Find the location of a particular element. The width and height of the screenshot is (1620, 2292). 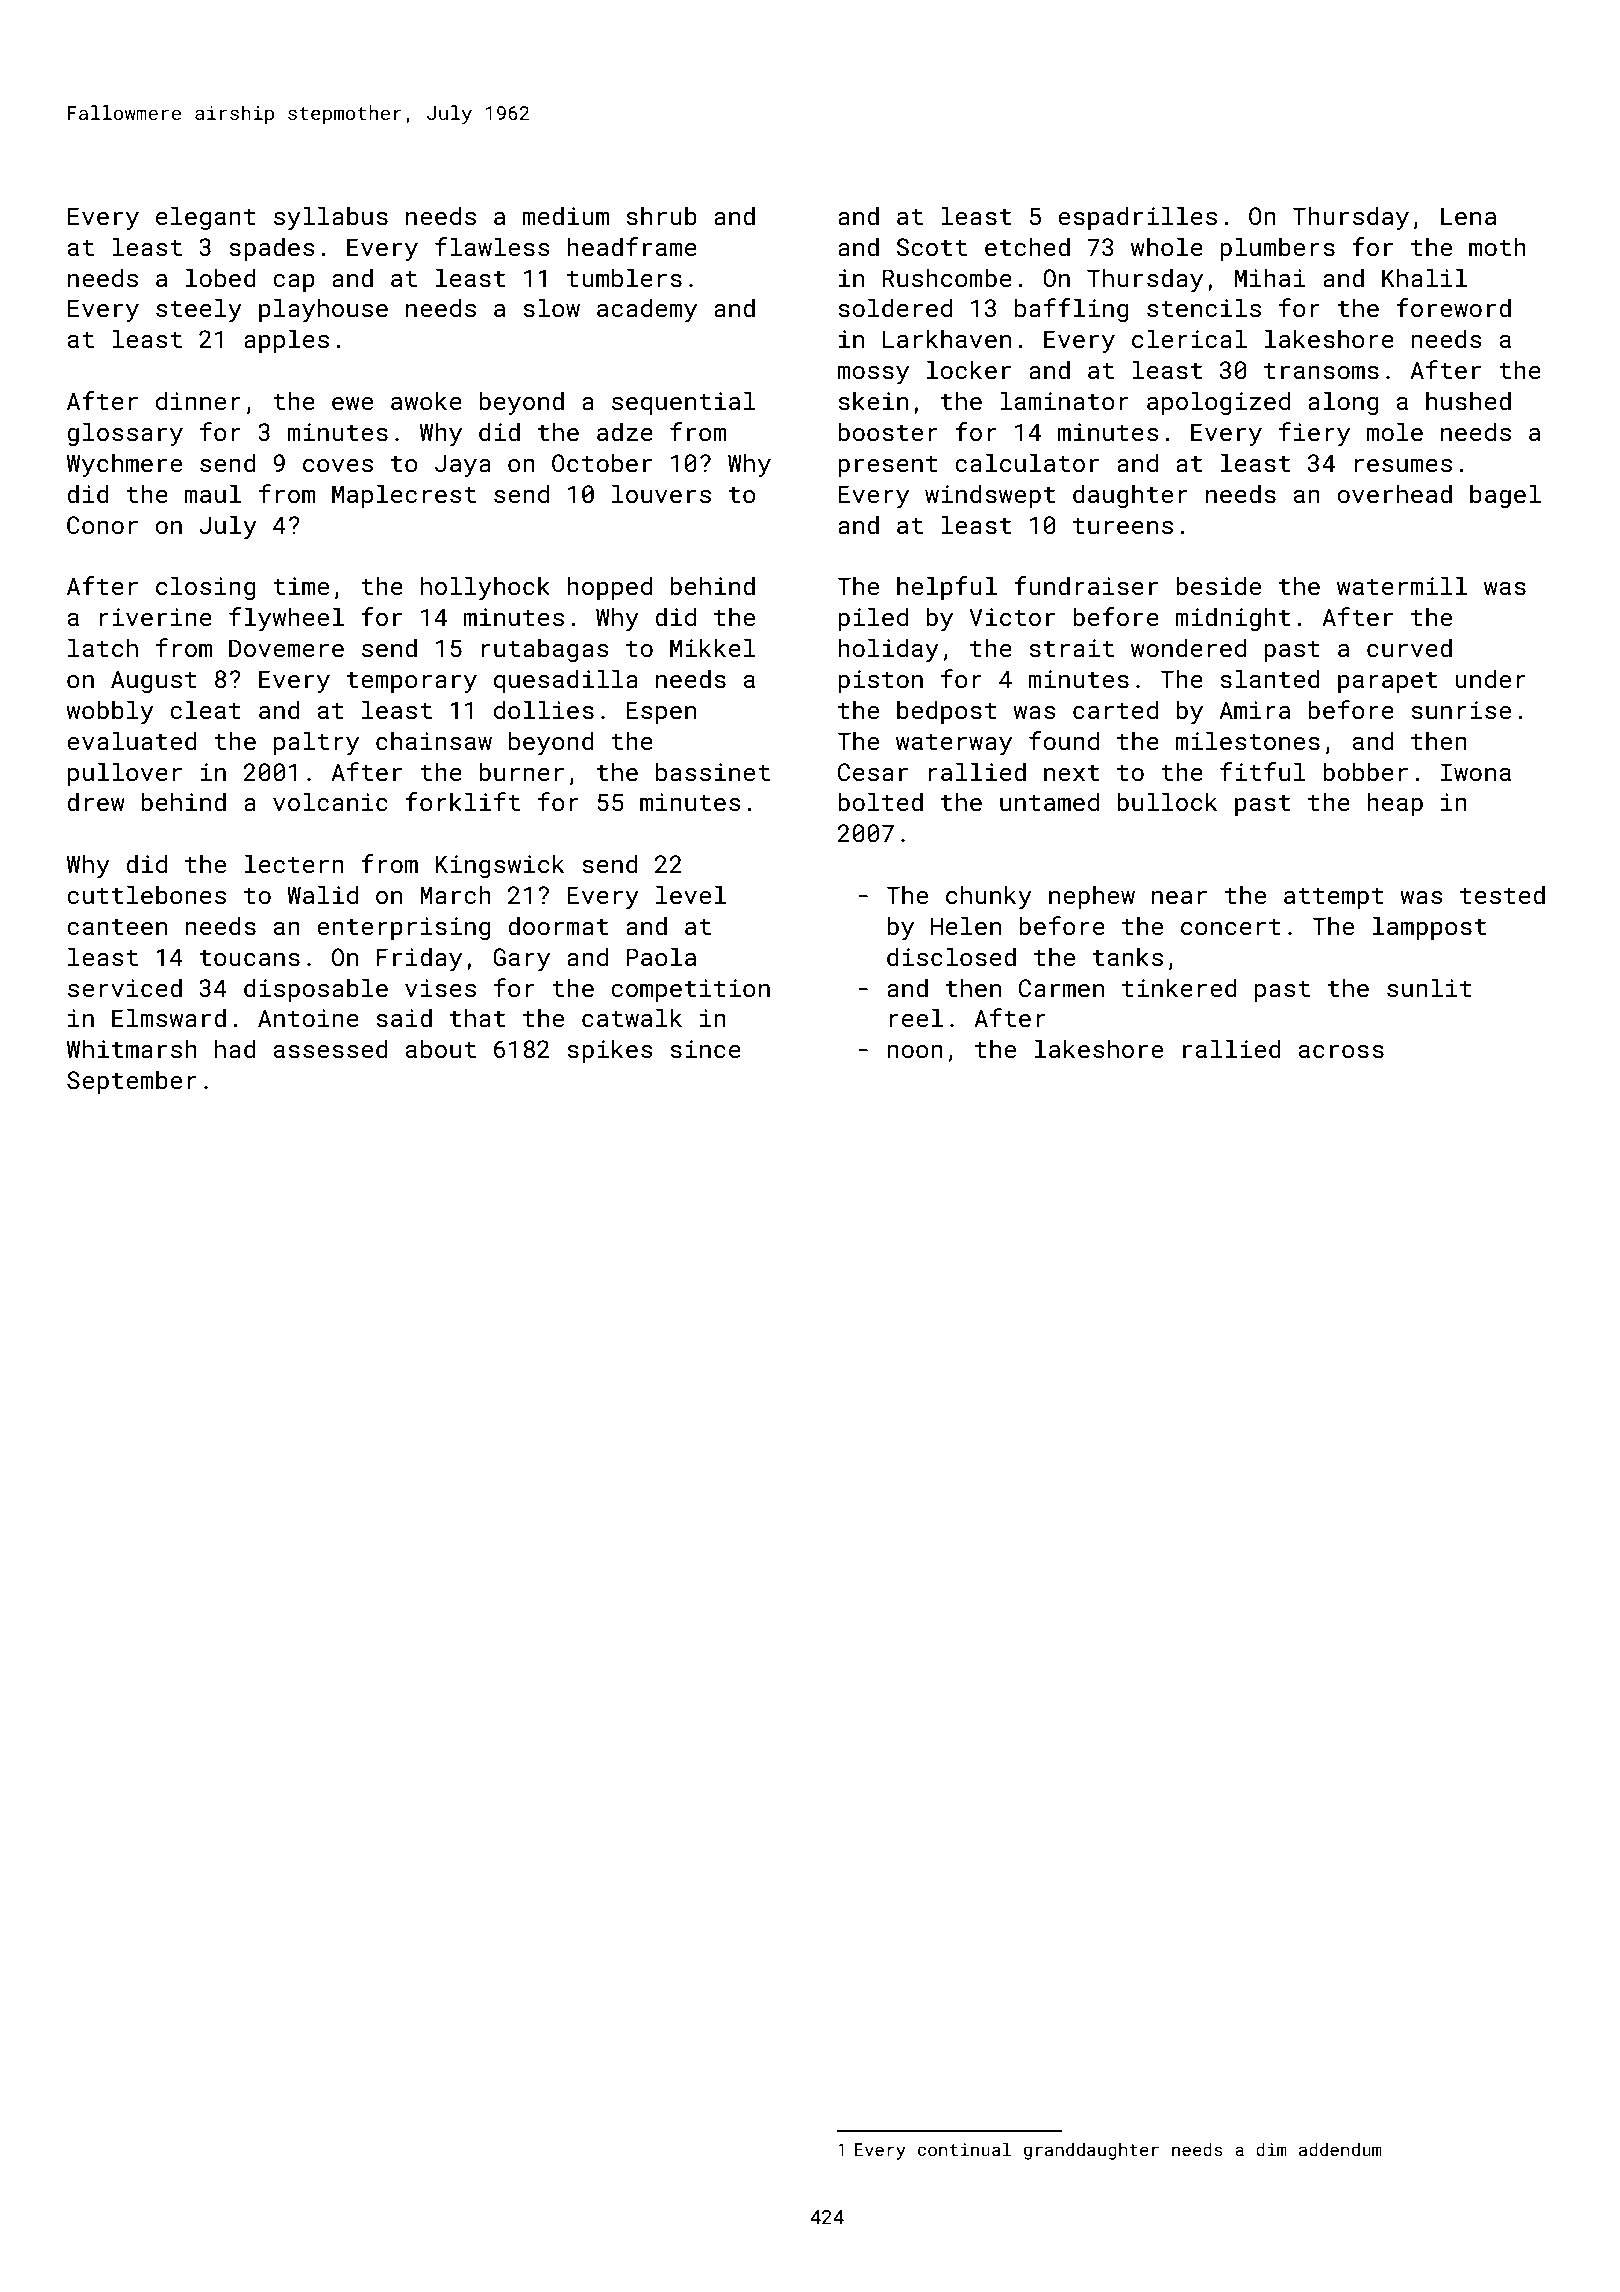

syllabus is located at coordinates (331, 218).
